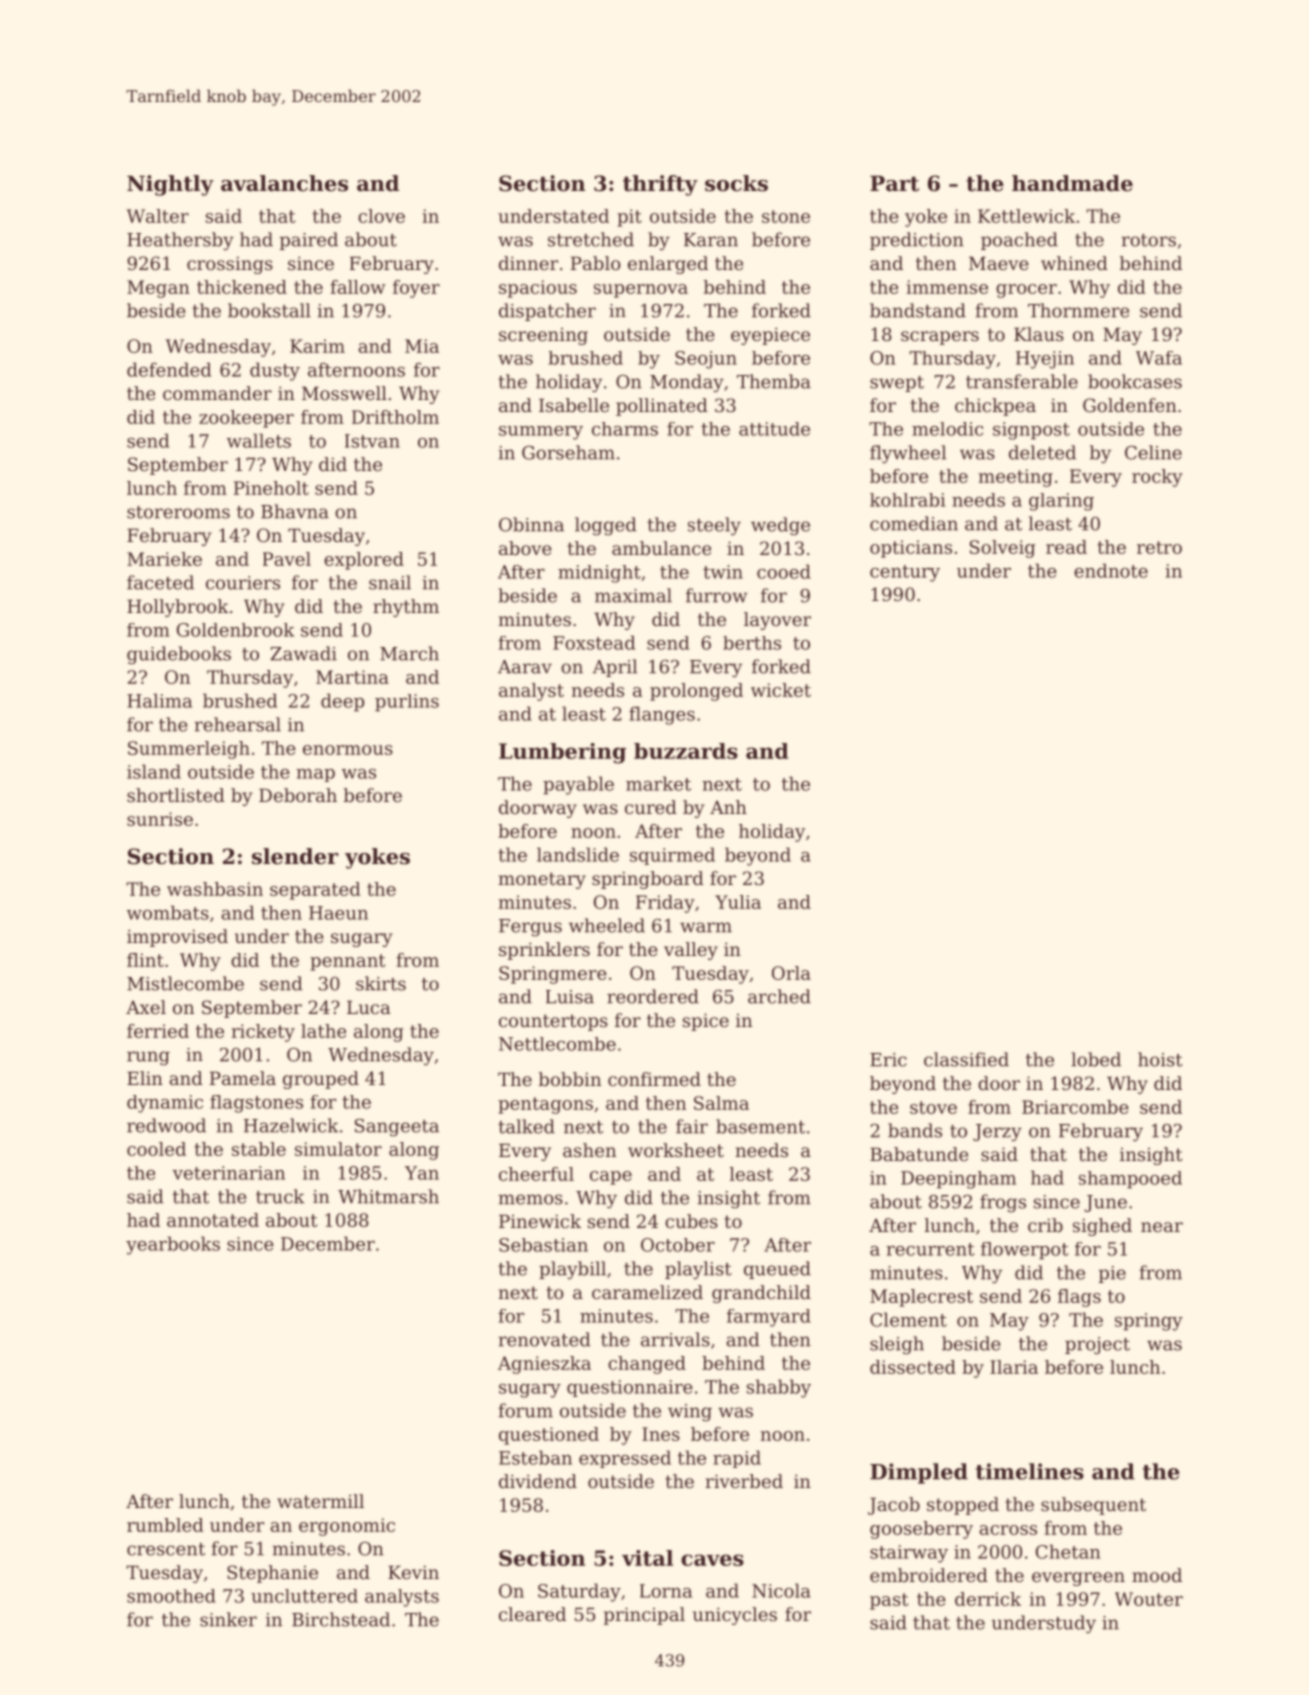 The height and width of the document is (1695, 1309). What do you see at coordinates (413, 1572) in the document?
I see `Kevin` at bounding box center [413, 1572].
